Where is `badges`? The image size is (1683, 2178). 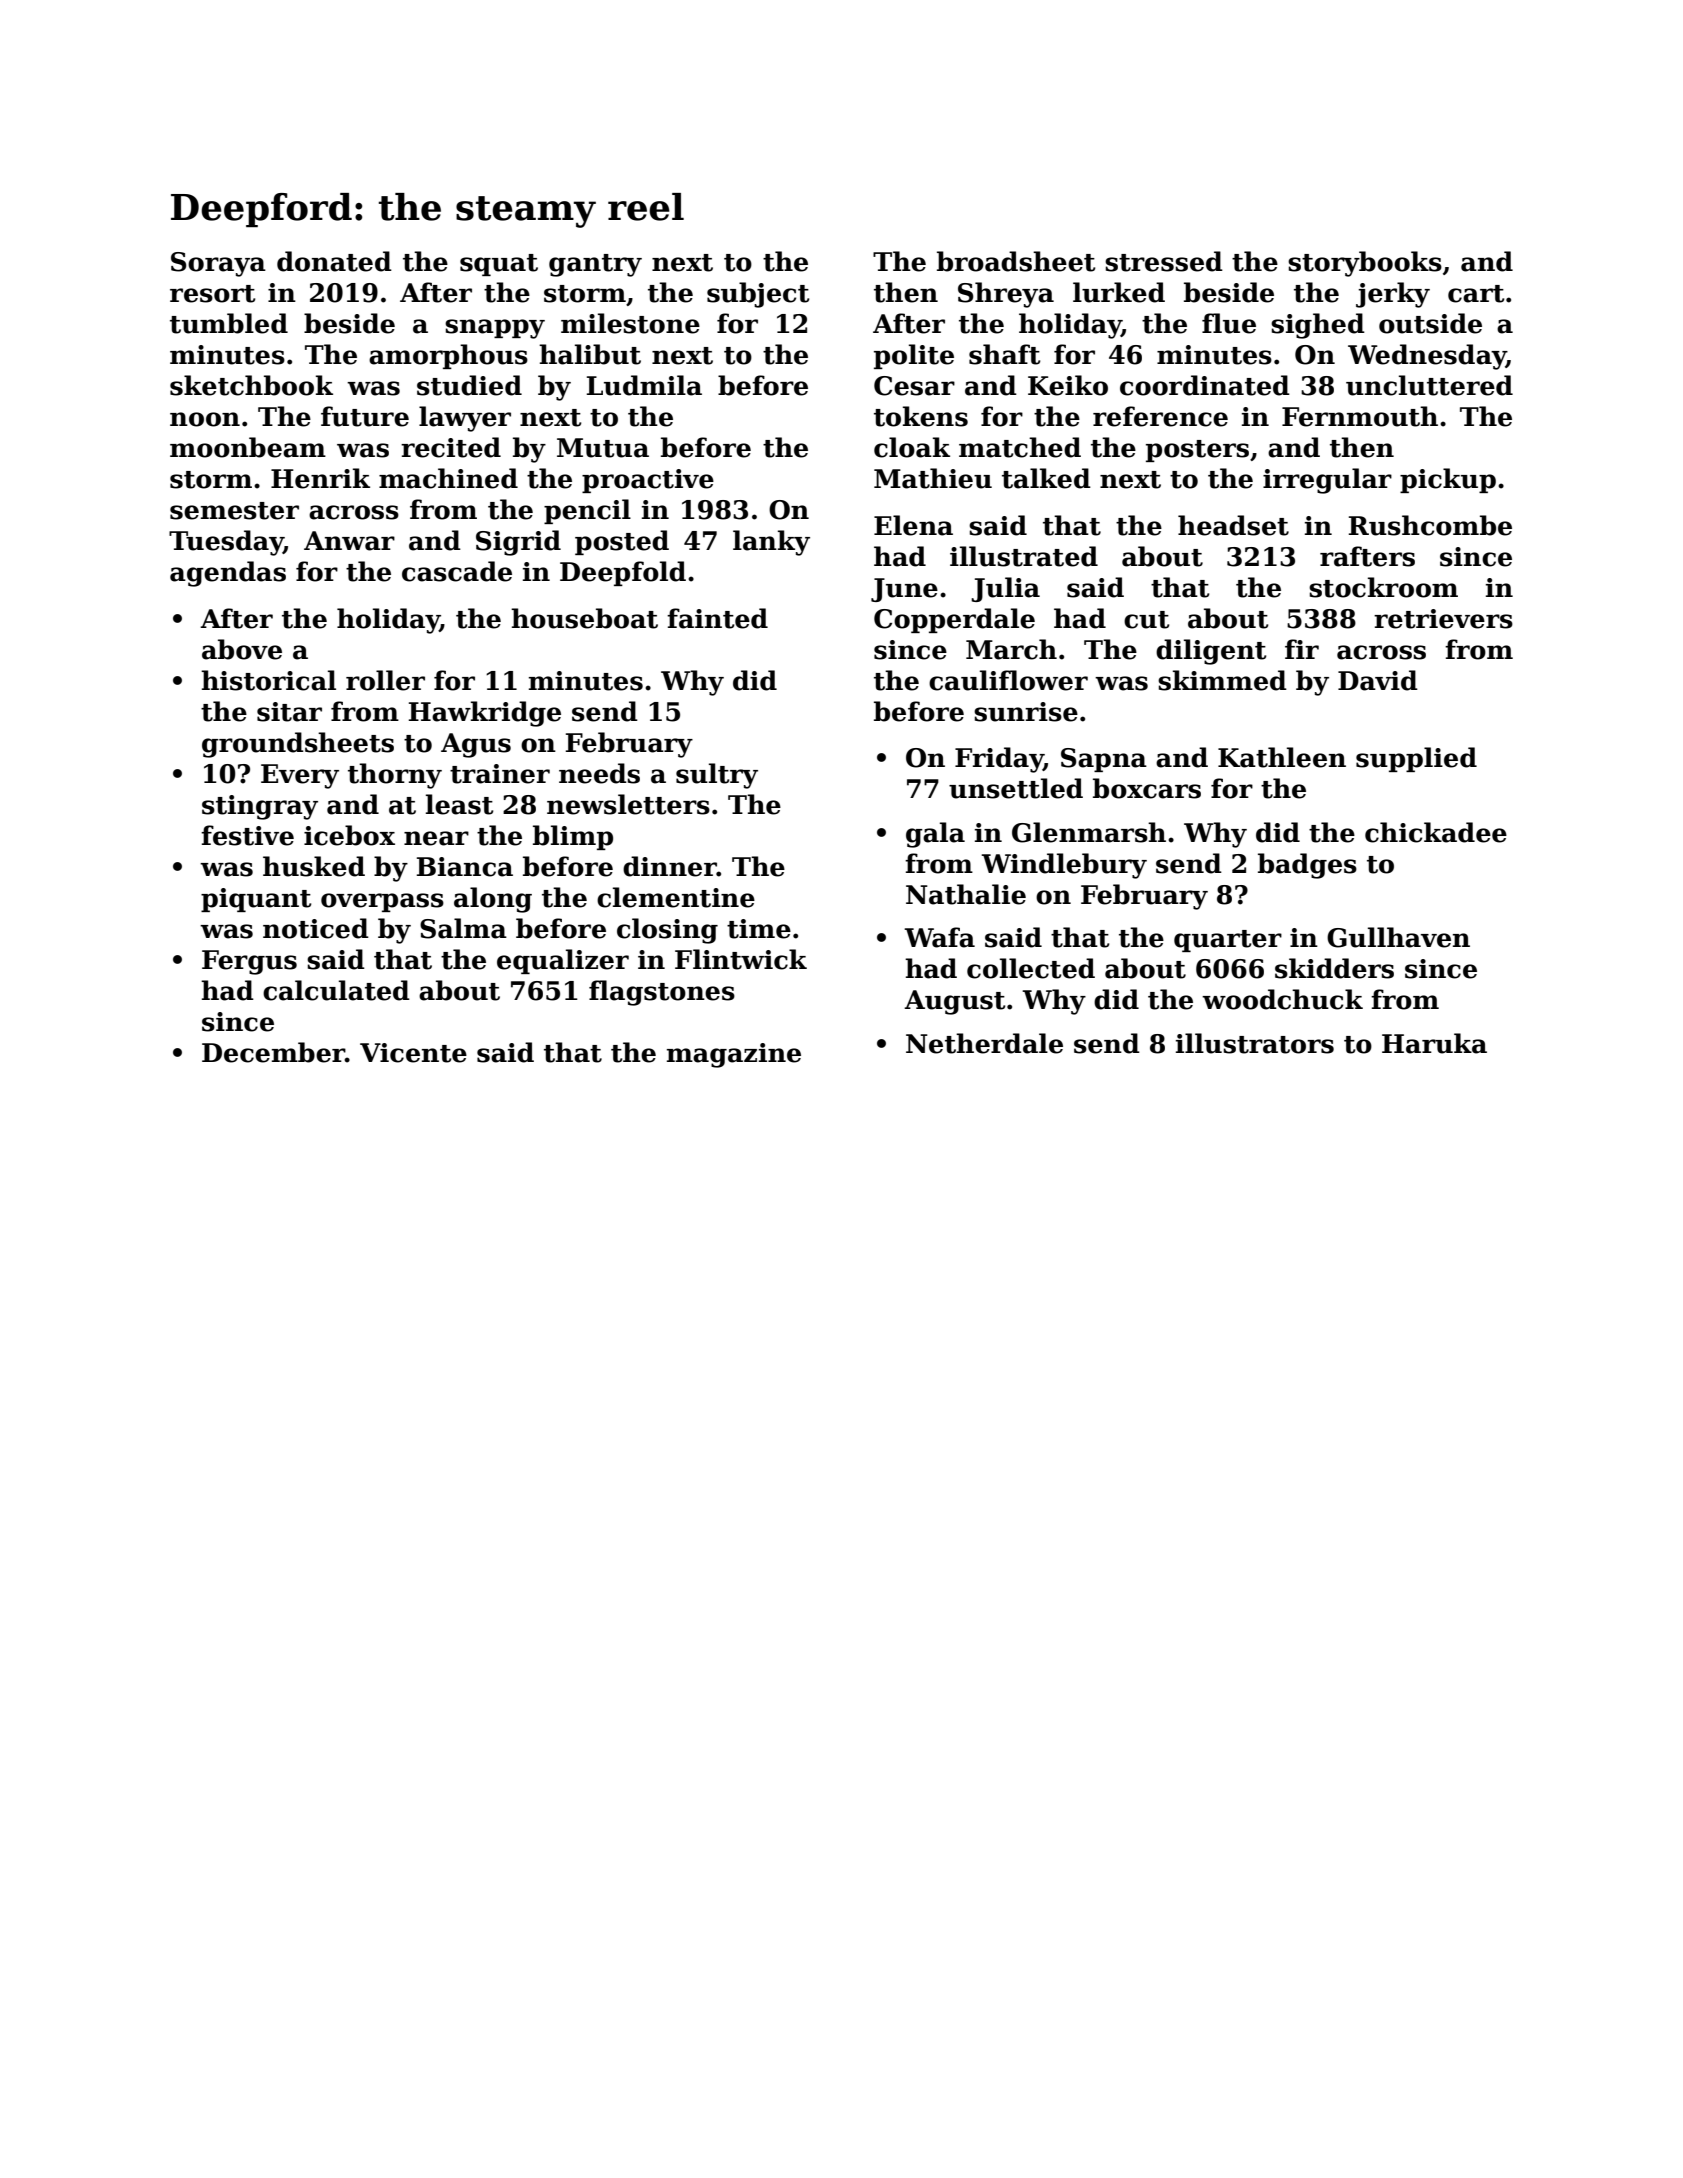 badges is located at coordinates (1307, 866).
